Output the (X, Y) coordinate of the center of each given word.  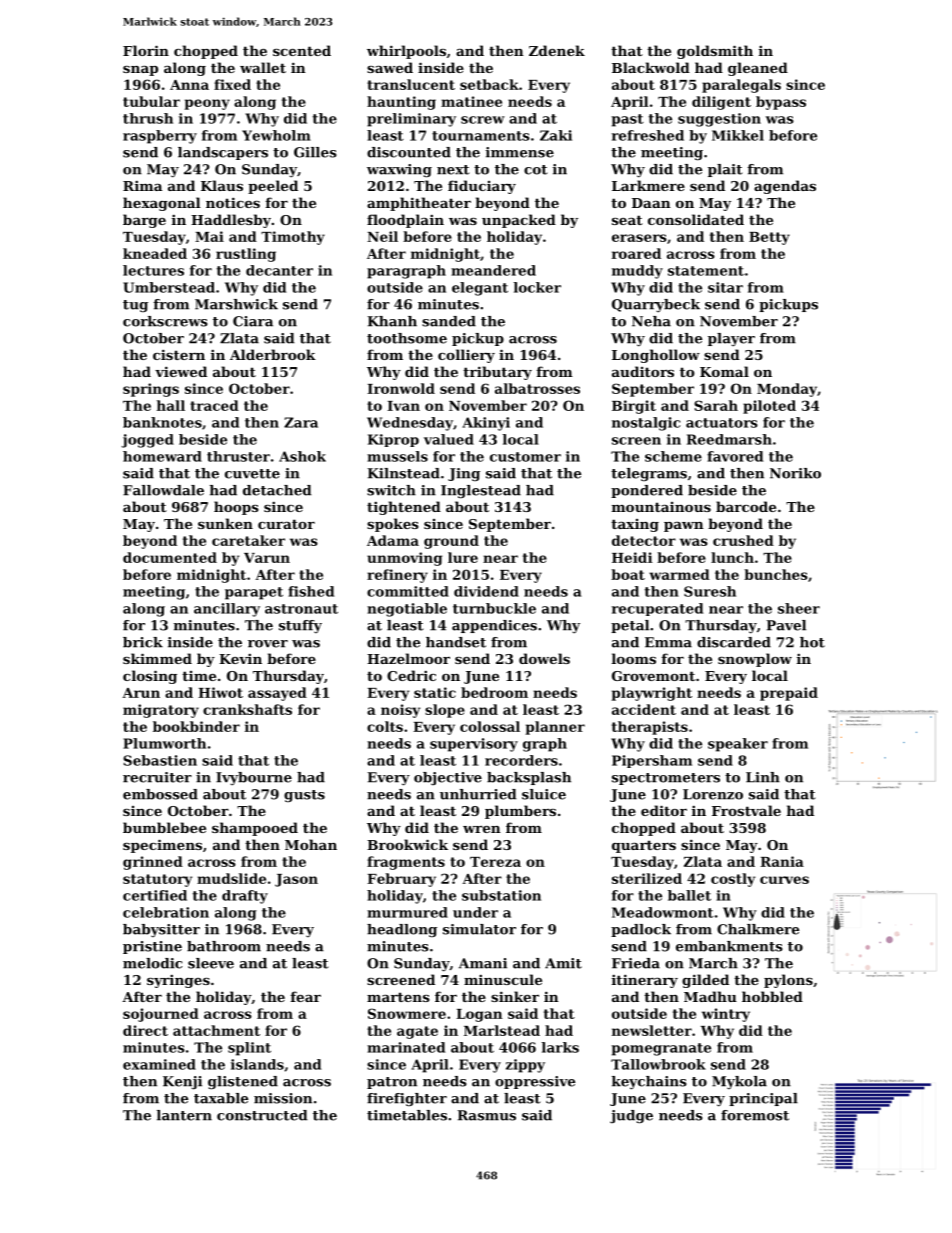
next (453, 170)
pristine (152, 947)
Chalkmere (758, 929)
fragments (406, 863)
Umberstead (169, 287)
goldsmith (715, 52)
